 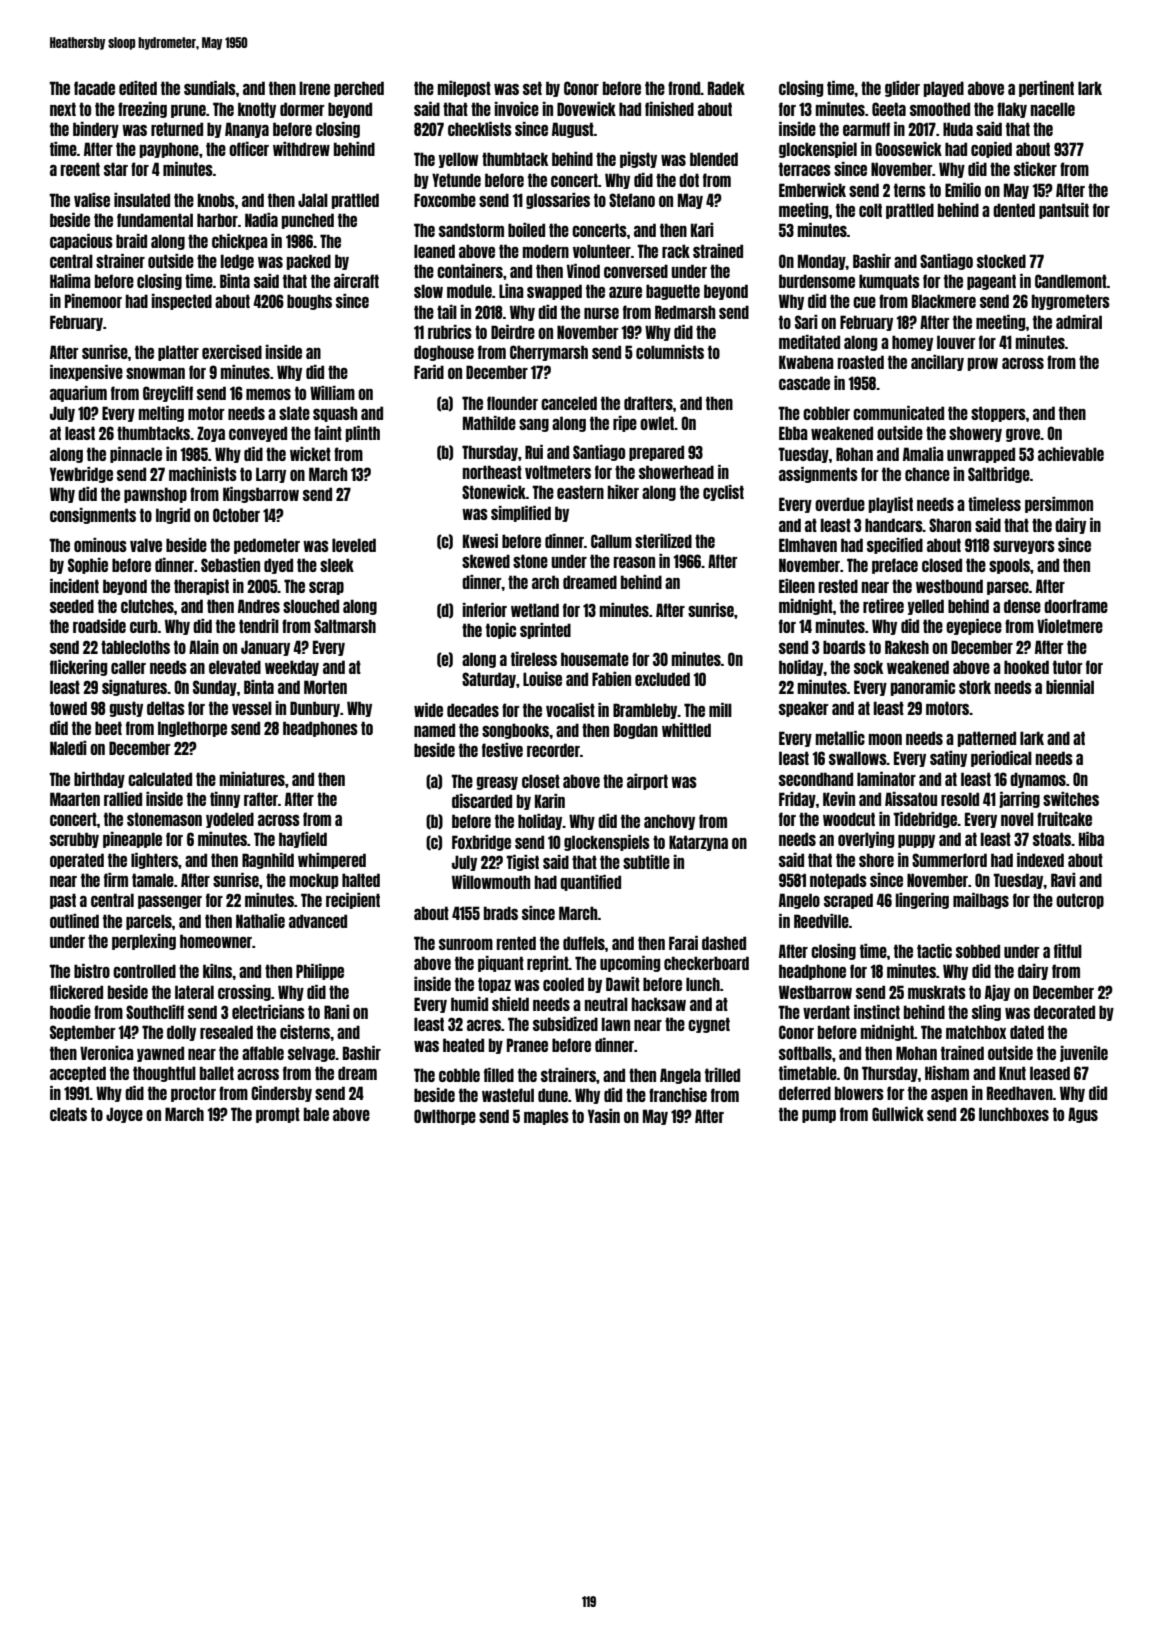 I want to click on aquarium, so click(x=78, y=394).
